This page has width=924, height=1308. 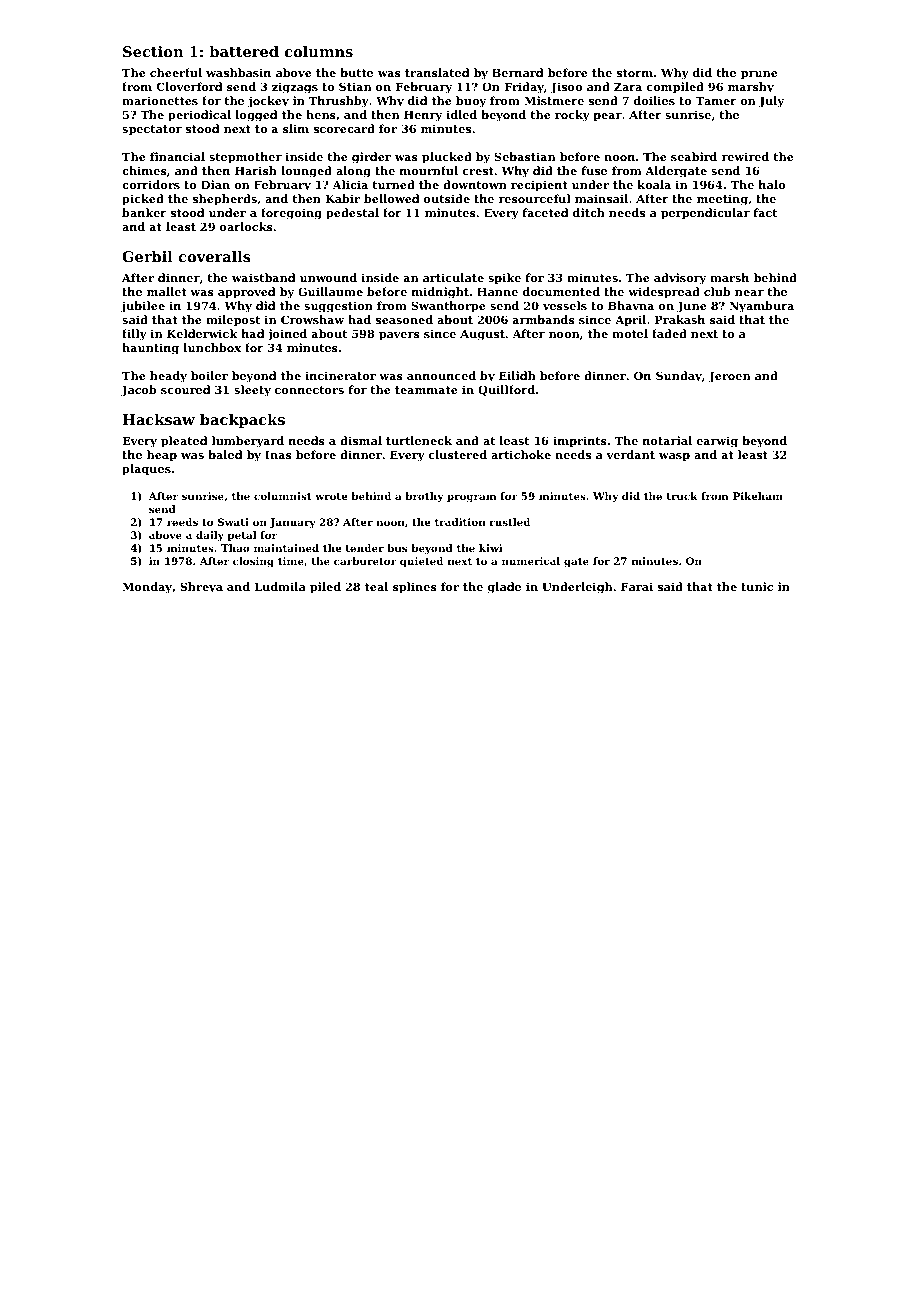 What do you see at coordinates (238, 72) in the page?
I see `washbasin` at bounding box center [238, 72].
